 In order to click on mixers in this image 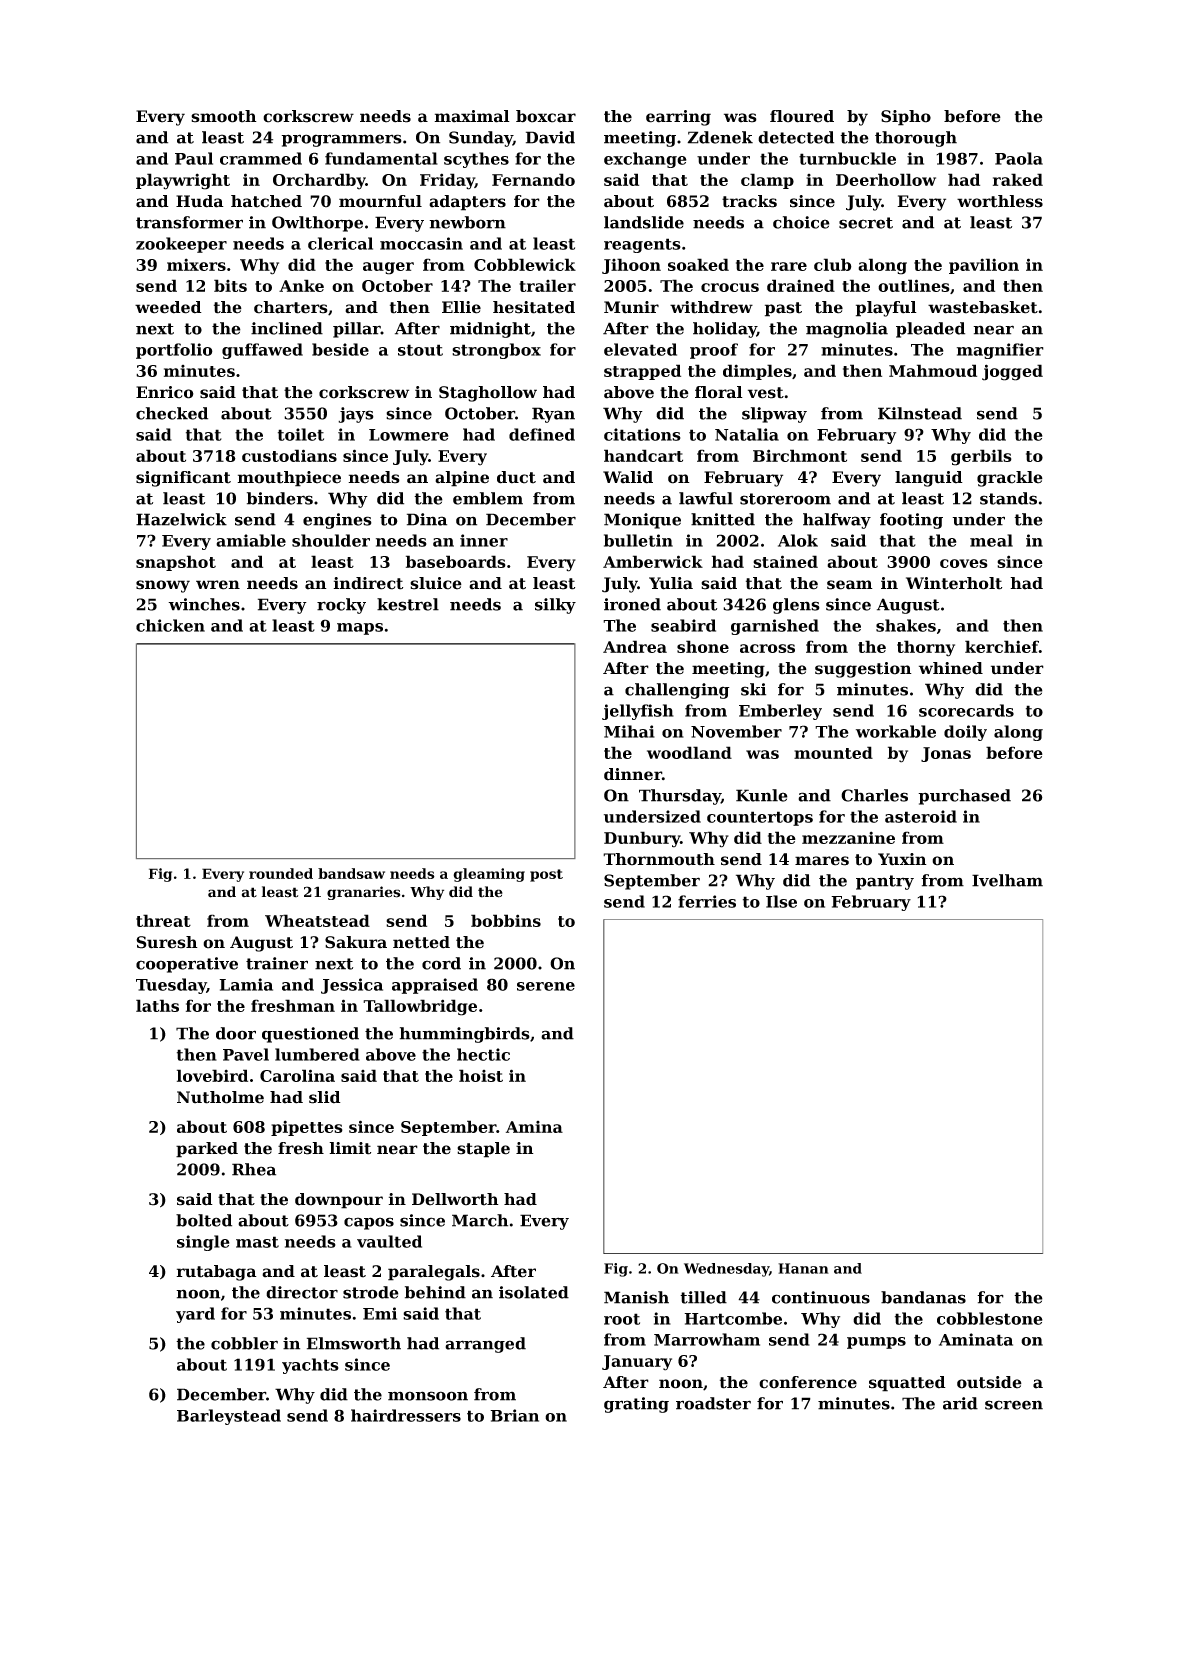, I will do `click(196, 264)`.
